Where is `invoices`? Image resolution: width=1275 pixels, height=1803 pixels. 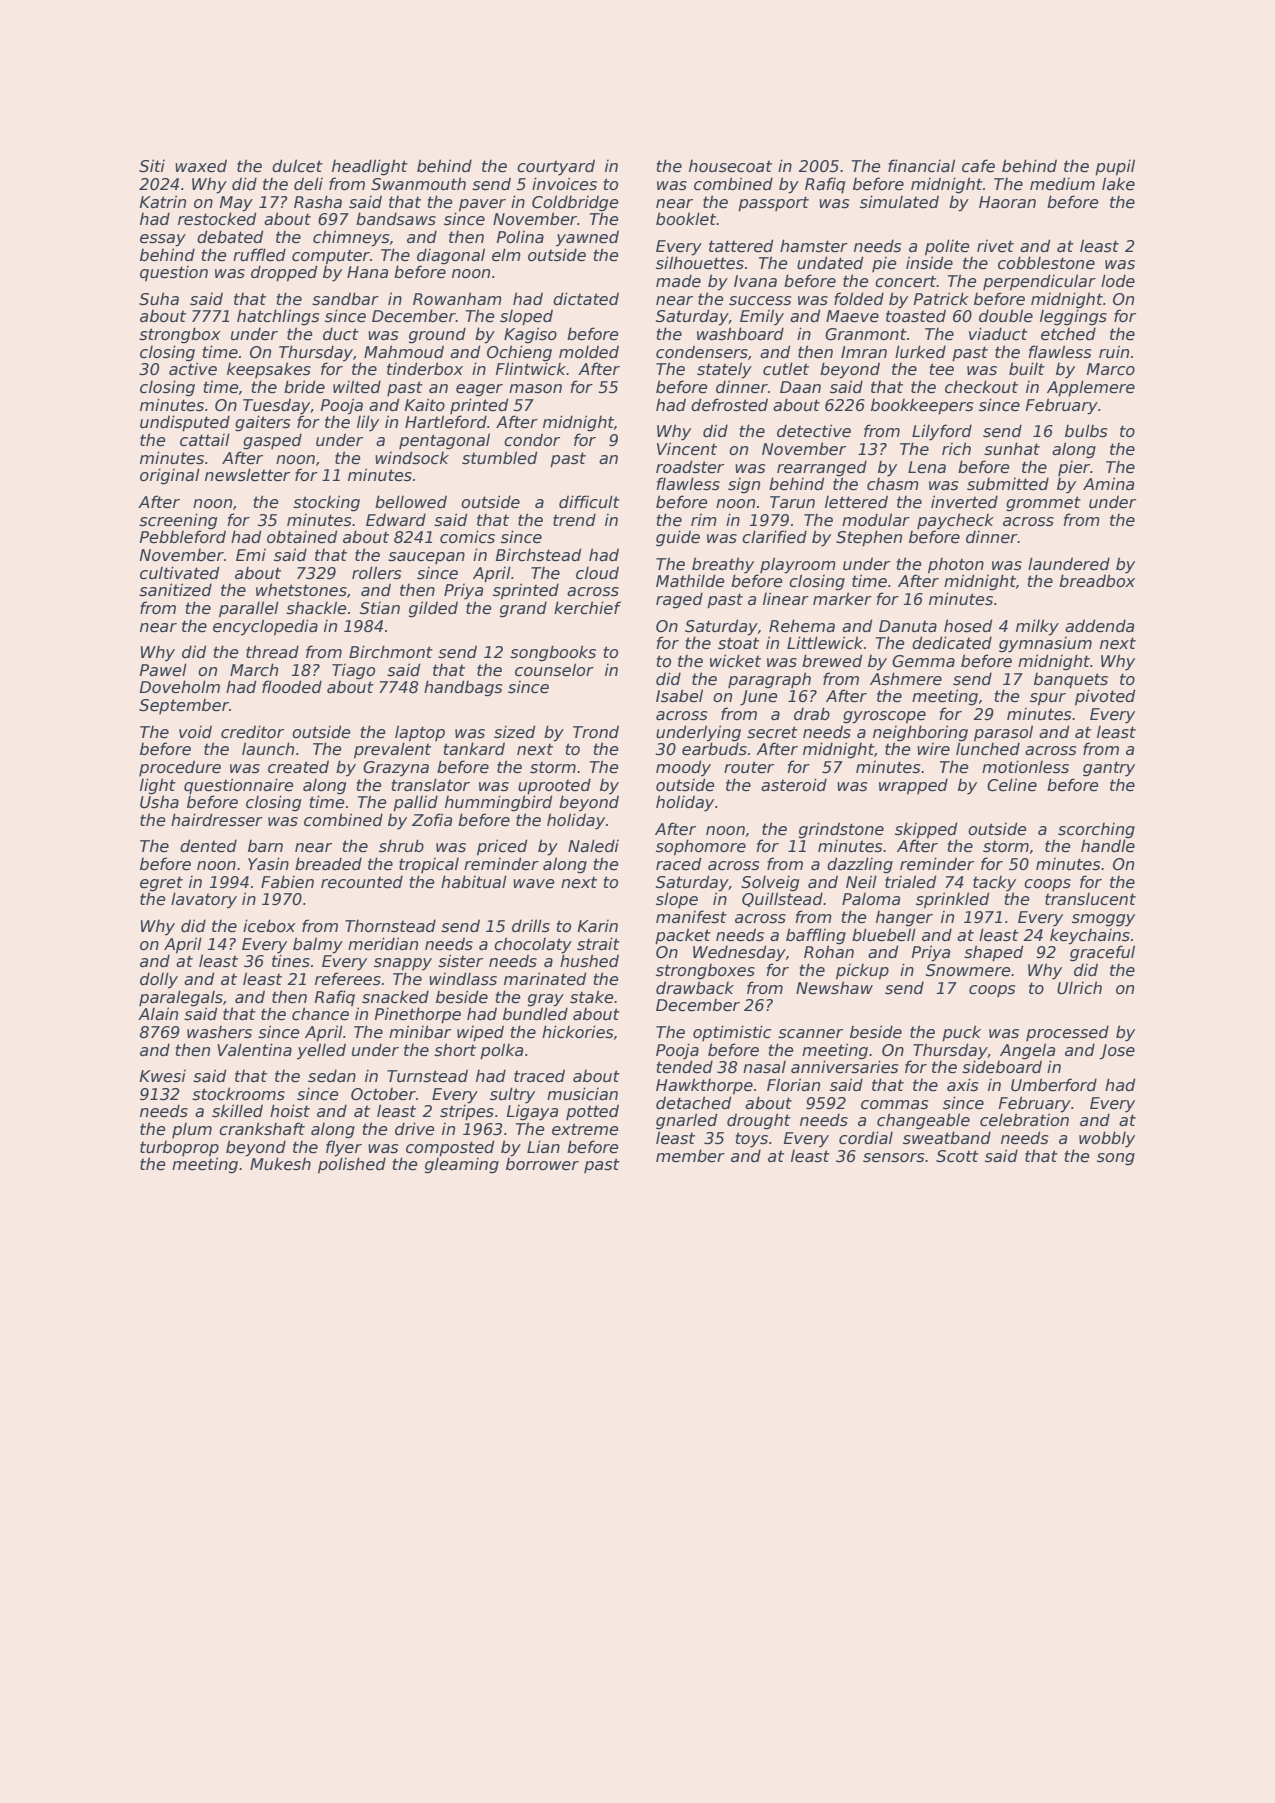 invoices is located at coordinates (564, 184).
